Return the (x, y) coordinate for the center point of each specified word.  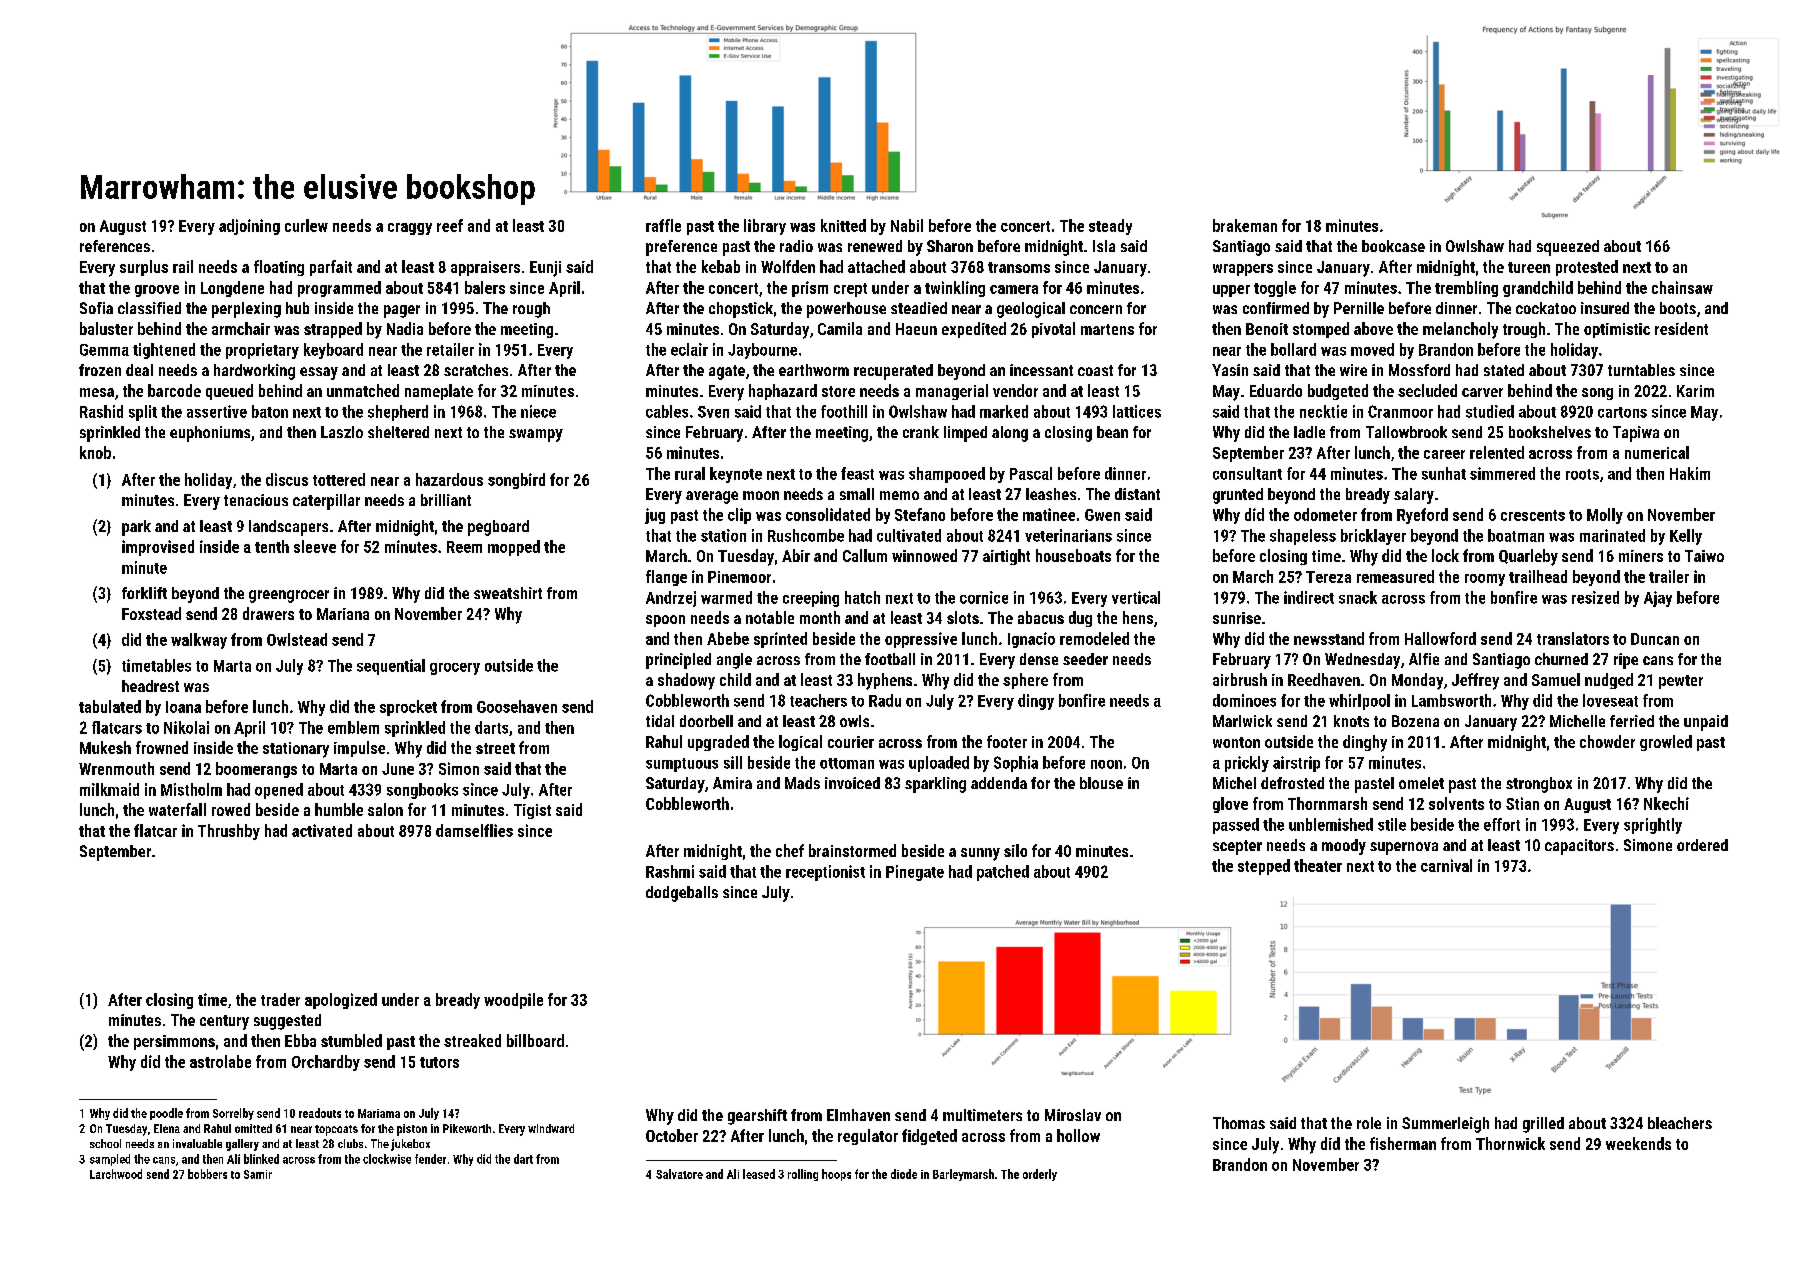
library (765, 227)
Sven (713, 412)
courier (851, 742)
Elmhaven (858, 1115)
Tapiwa (1636, 434)
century (224, 1022)
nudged (1609, 681)
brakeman (1245, 225)
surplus (144, 268)
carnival (1446, 865)
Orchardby (326, 1063)
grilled (1543, 1125)
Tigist (532, 811)
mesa (97, 392)
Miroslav (1073, 1115)
